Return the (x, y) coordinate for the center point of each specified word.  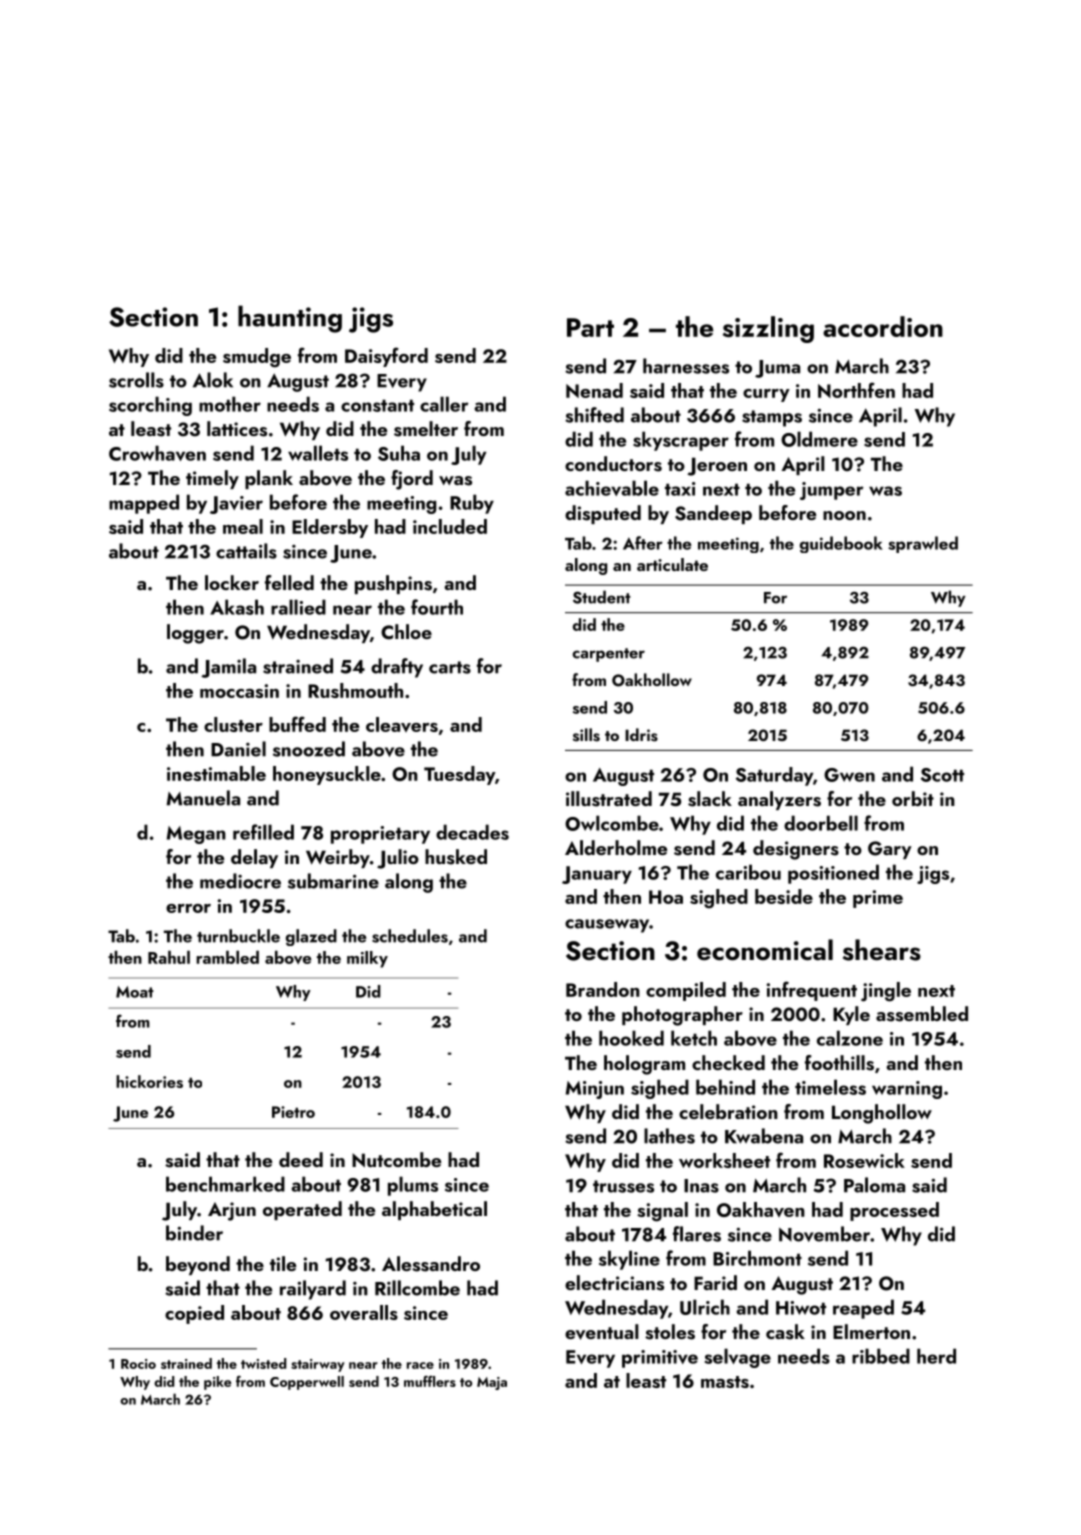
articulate (672, 564)
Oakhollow (652, 680)
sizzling (768, 329)
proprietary (380, 835)
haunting (290, 319)
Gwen (849, 775)
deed (301, 1159)
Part (590, 327)
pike (217, 1383)
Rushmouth (355, 690)
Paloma (874, 1185)
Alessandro (431, 1264)
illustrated (609, 799)
